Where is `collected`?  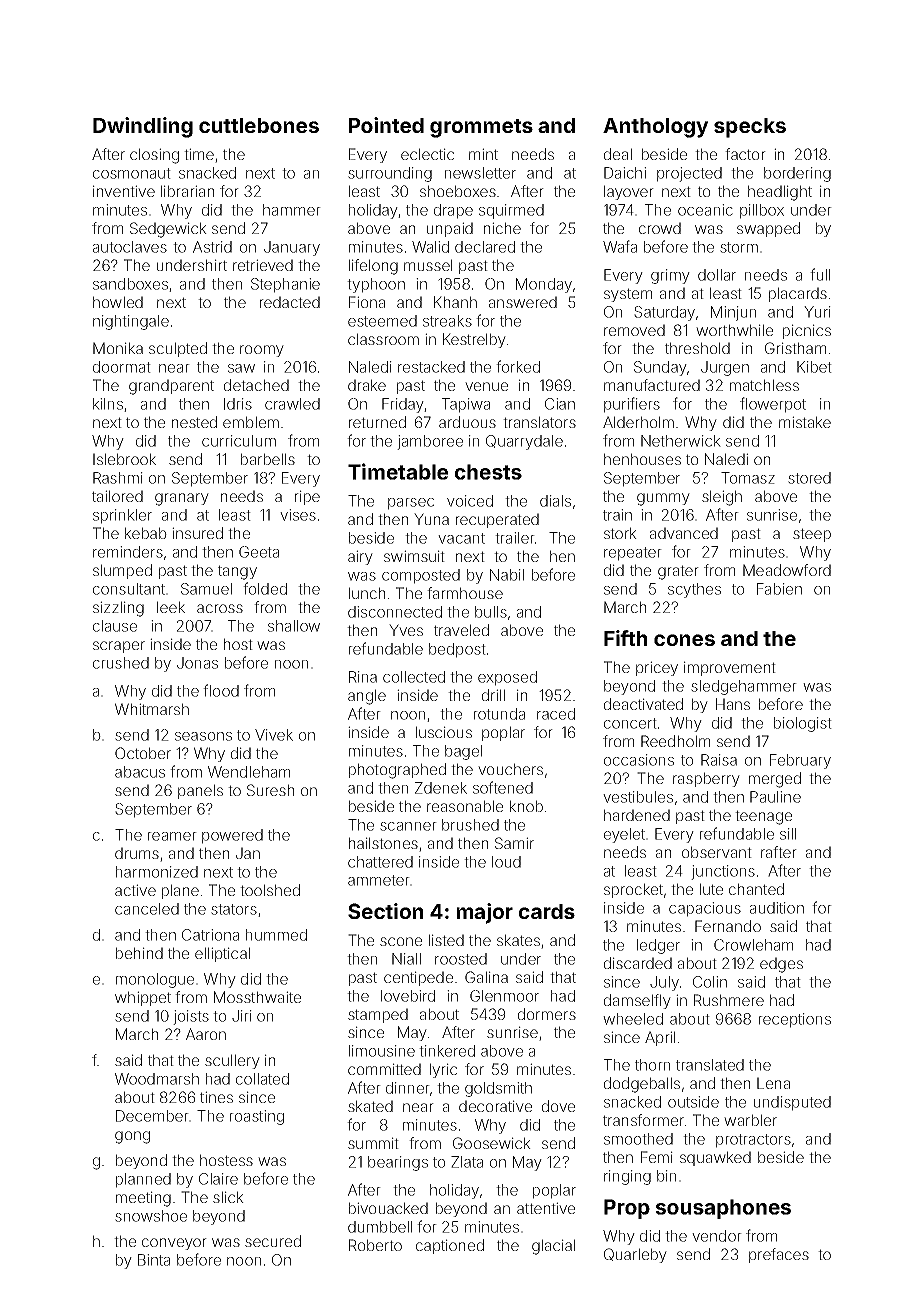
collected is located at coordinates (414, 677).
